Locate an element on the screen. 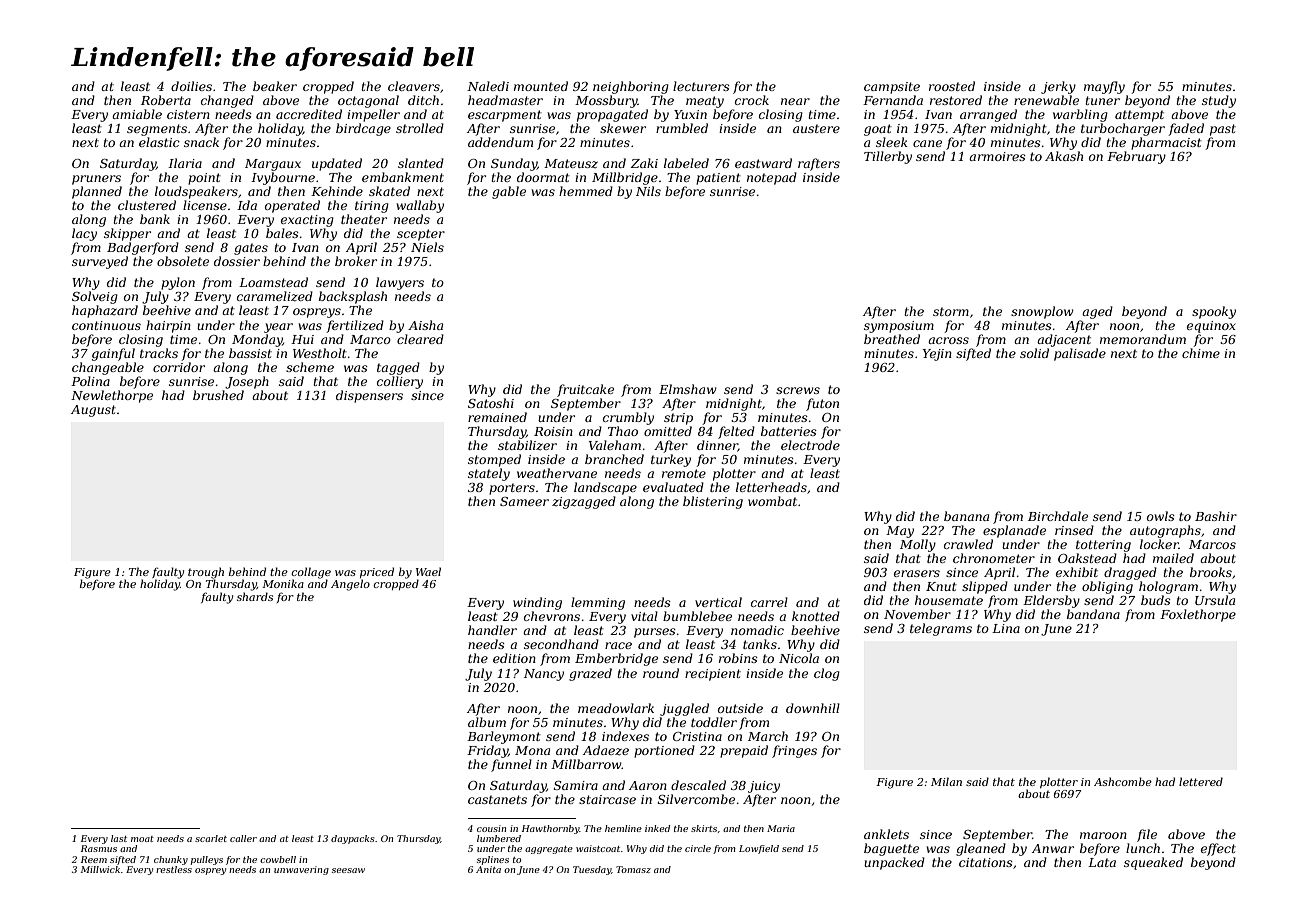 This screenshot has height=924, width=1308. aged is located at coordinates (1097, 312).
